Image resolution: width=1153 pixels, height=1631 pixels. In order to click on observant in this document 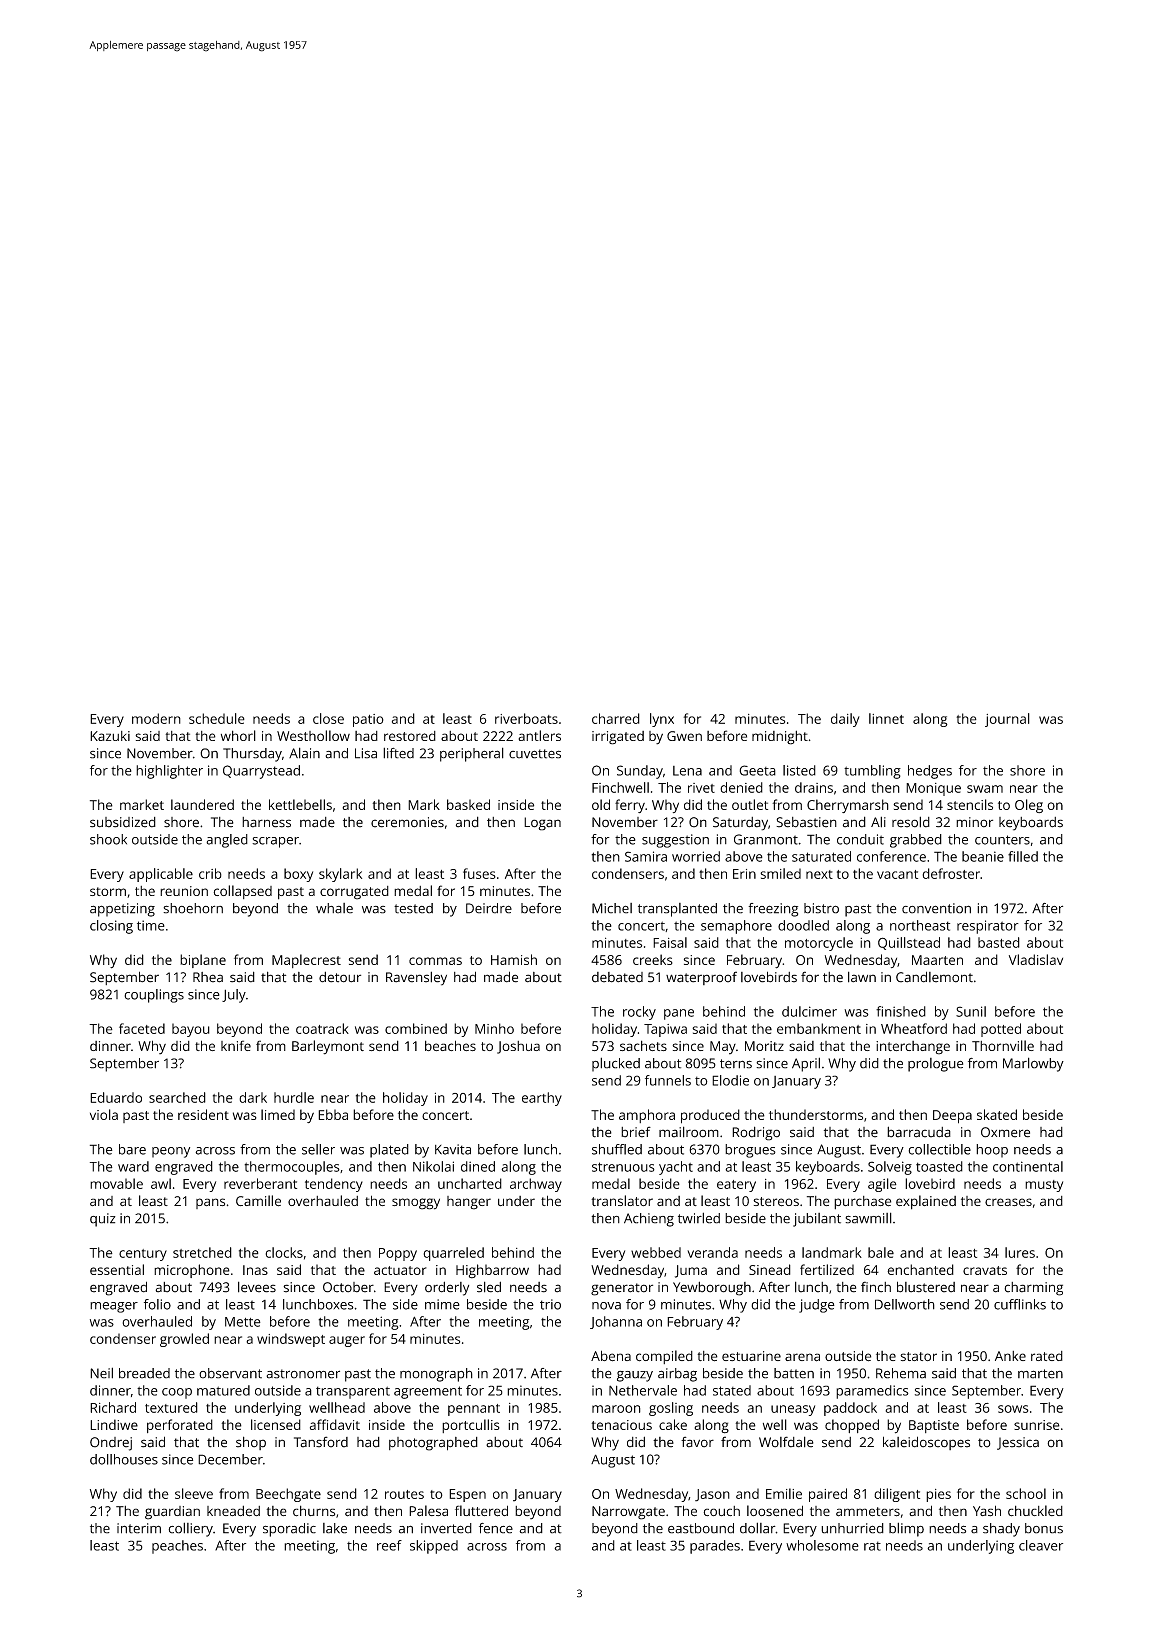, I will do `click(230, 1373)`.
